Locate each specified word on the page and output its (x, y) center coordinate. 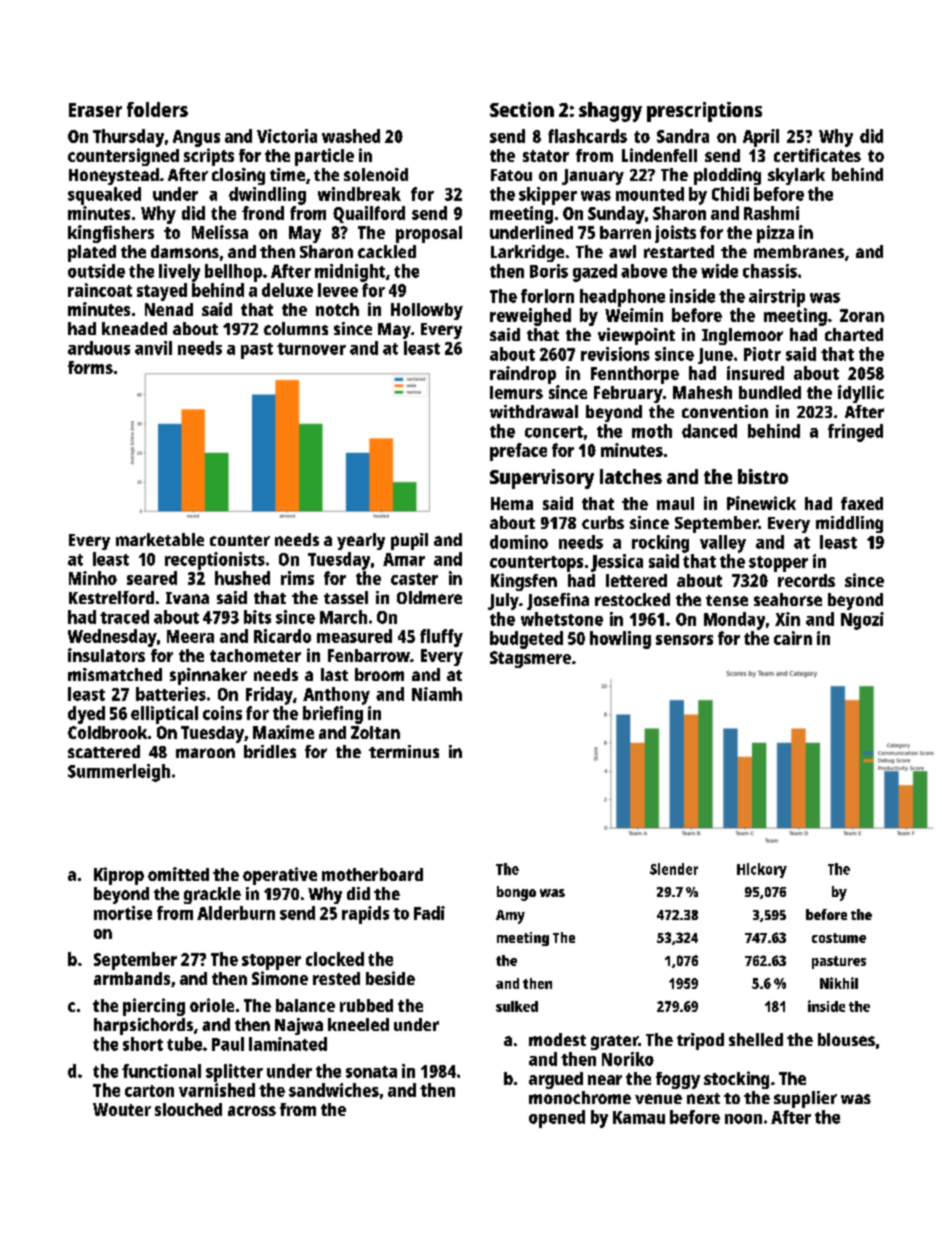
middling (849, 524)
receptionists (215, 561)
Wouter (122, 1109)
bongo (516, 893)
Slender (674, 869)
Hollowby (427, 311)
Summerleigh (119, 773)
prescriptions (704, 112)
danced (709, 431)
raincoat (100, 290)
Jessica (617, 563)
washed (351, 136)
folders (157, 109)
